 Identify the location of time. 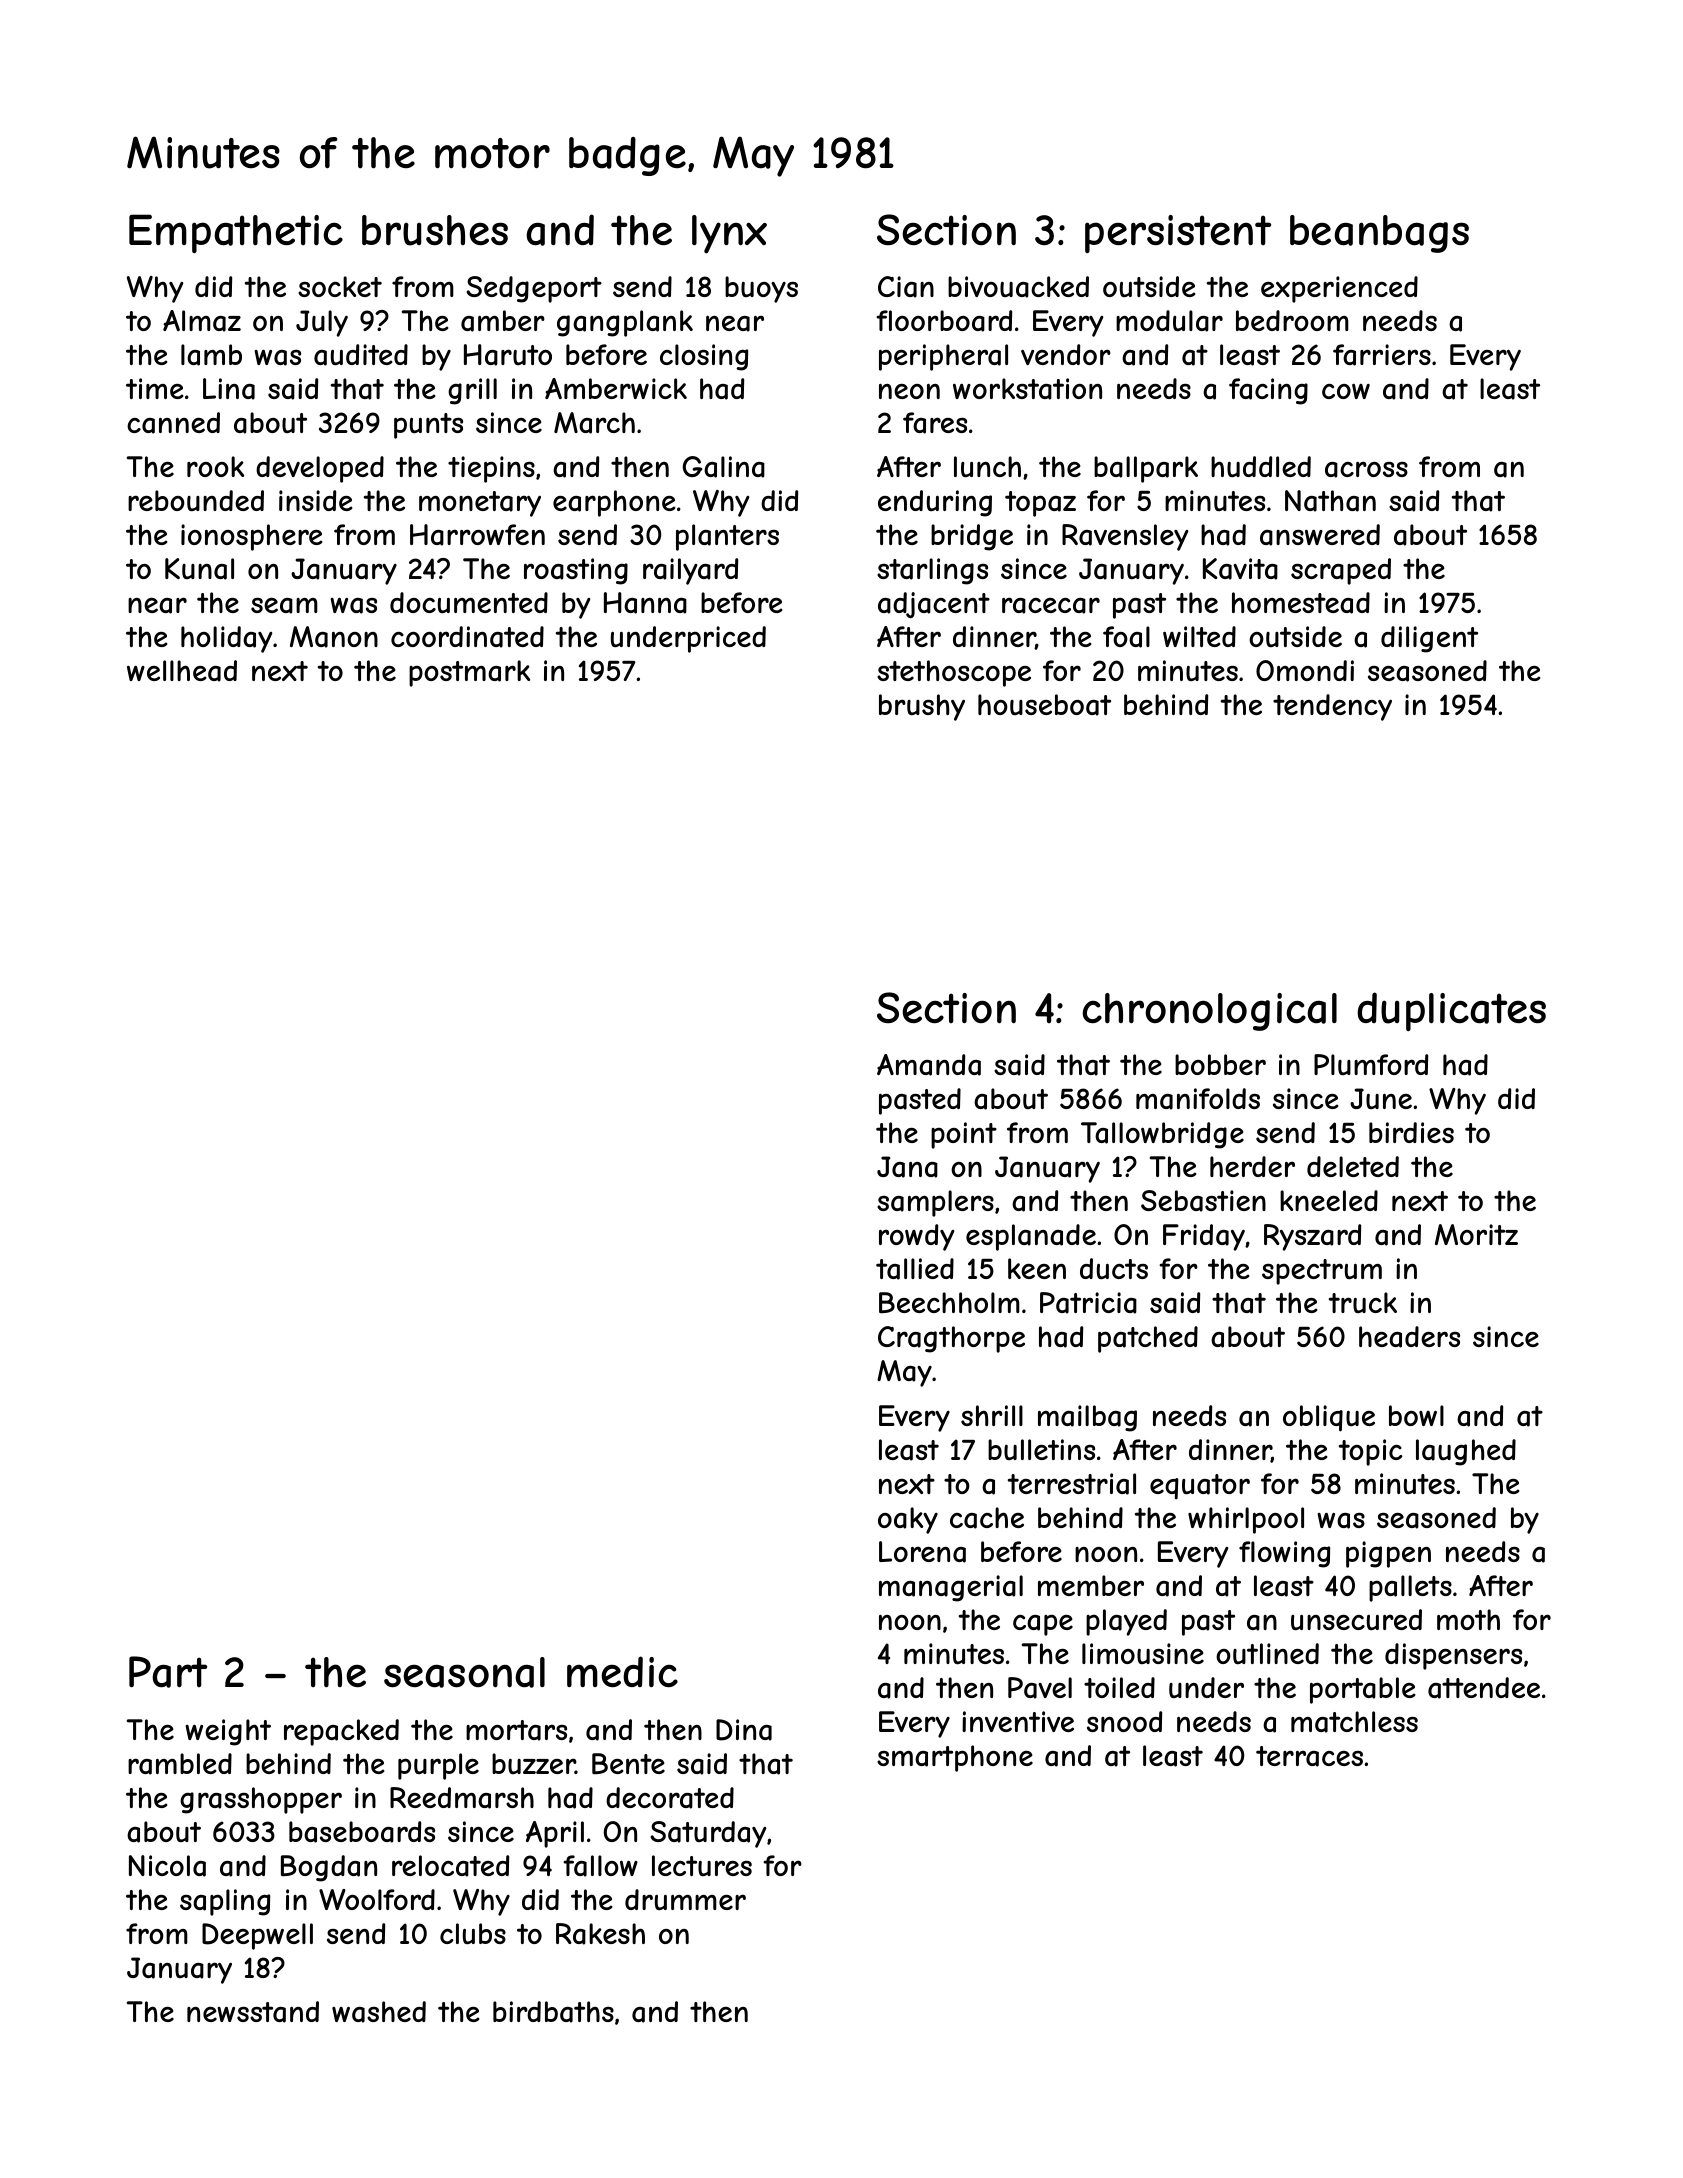
(155, 388).
